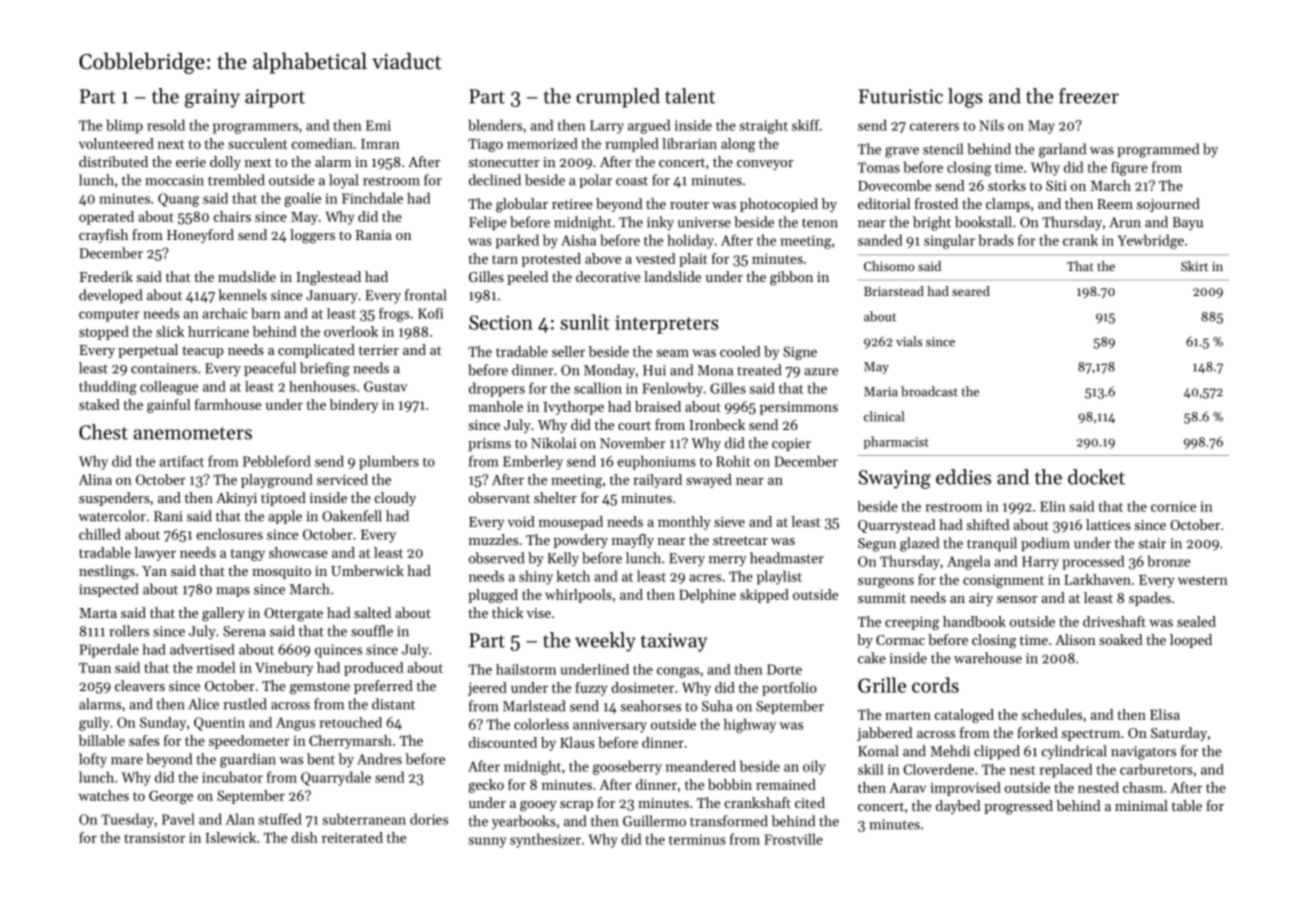  I want to click on Frostville, so click(793, 839).
